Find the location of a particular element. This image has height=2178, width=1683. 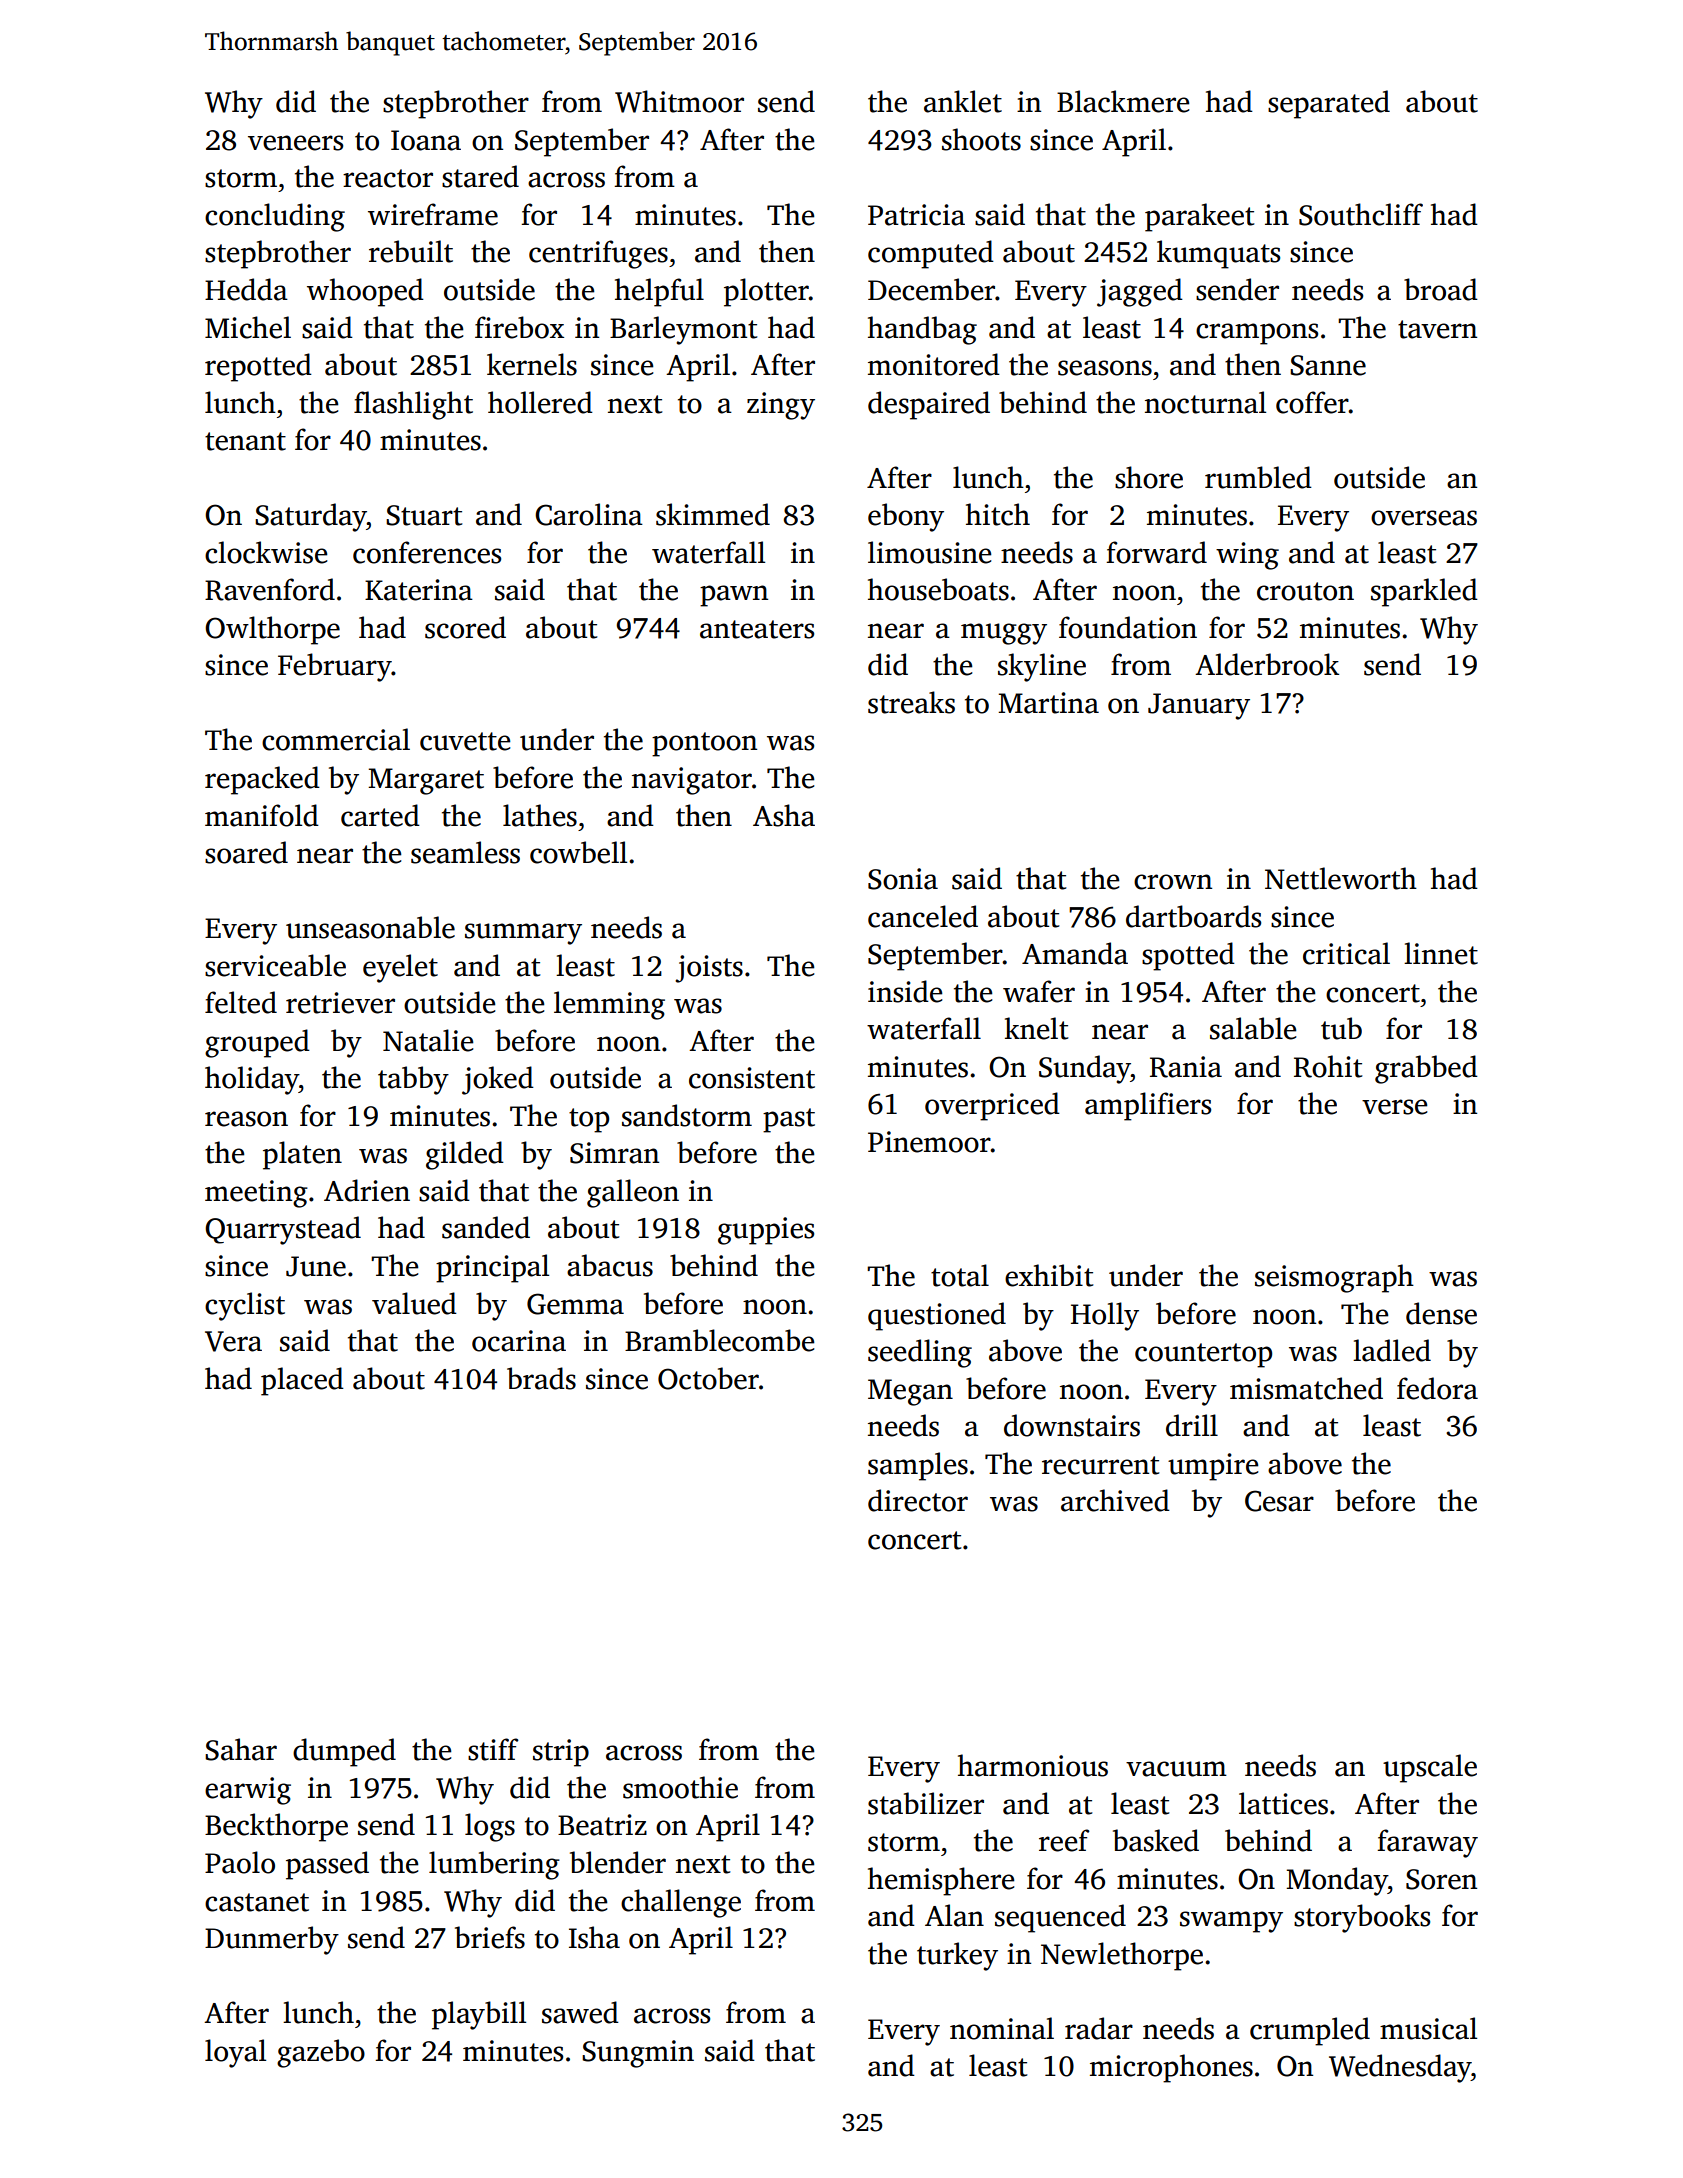

placed is located at coordinates (302, 1381).
